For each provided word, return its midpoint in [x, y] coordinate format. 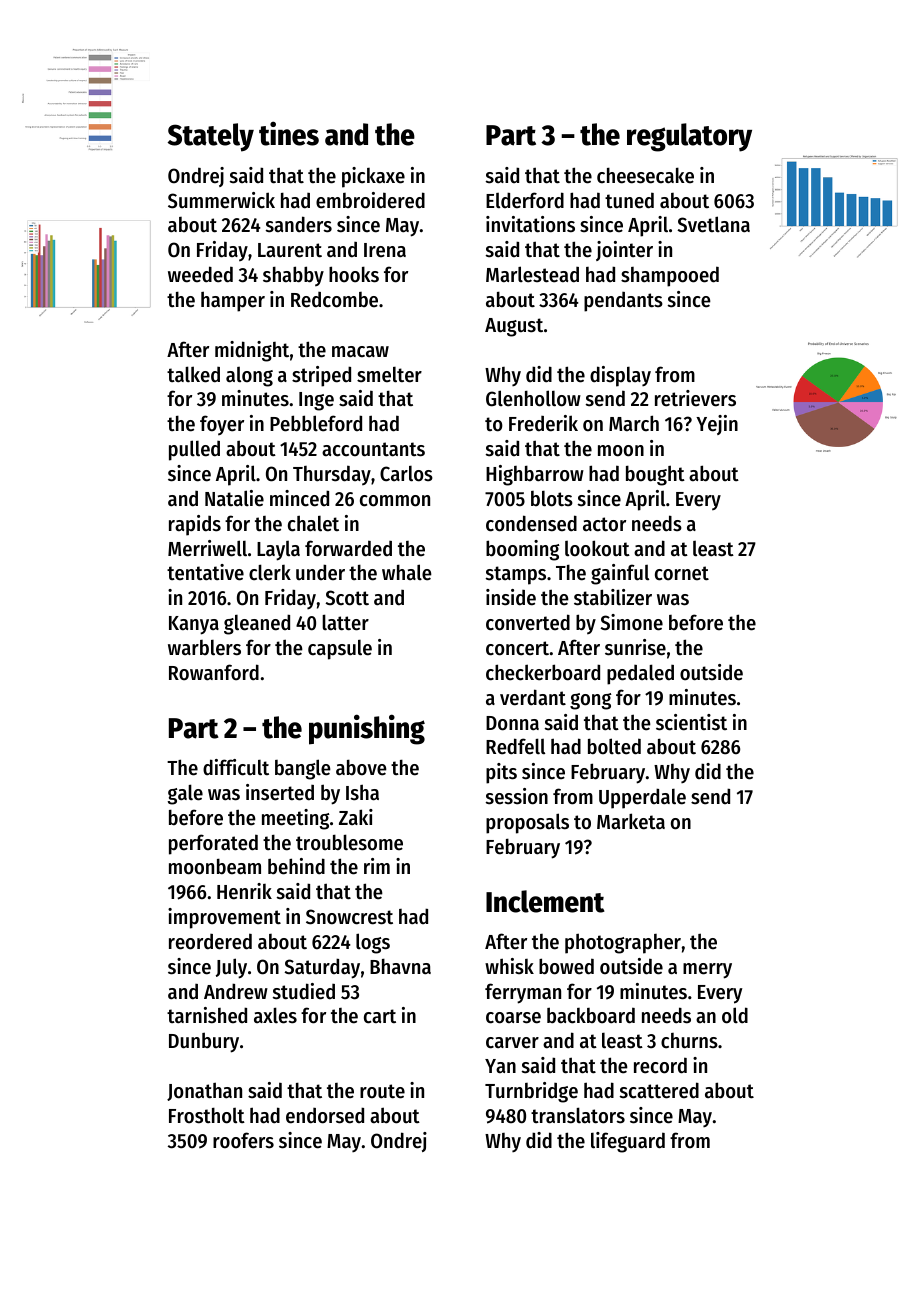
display [620, 376]
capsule [340, 649]
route [382, 1091]
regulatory [689, 137]
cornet [682, 573]
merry [707, 971]
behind [296, 866]
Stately [211, 137]
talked [193, 374]
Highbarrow [535, 475]
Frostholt [207, 1116]
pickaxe [373, 177]
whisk [509, 966]
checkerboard [543, 672]
